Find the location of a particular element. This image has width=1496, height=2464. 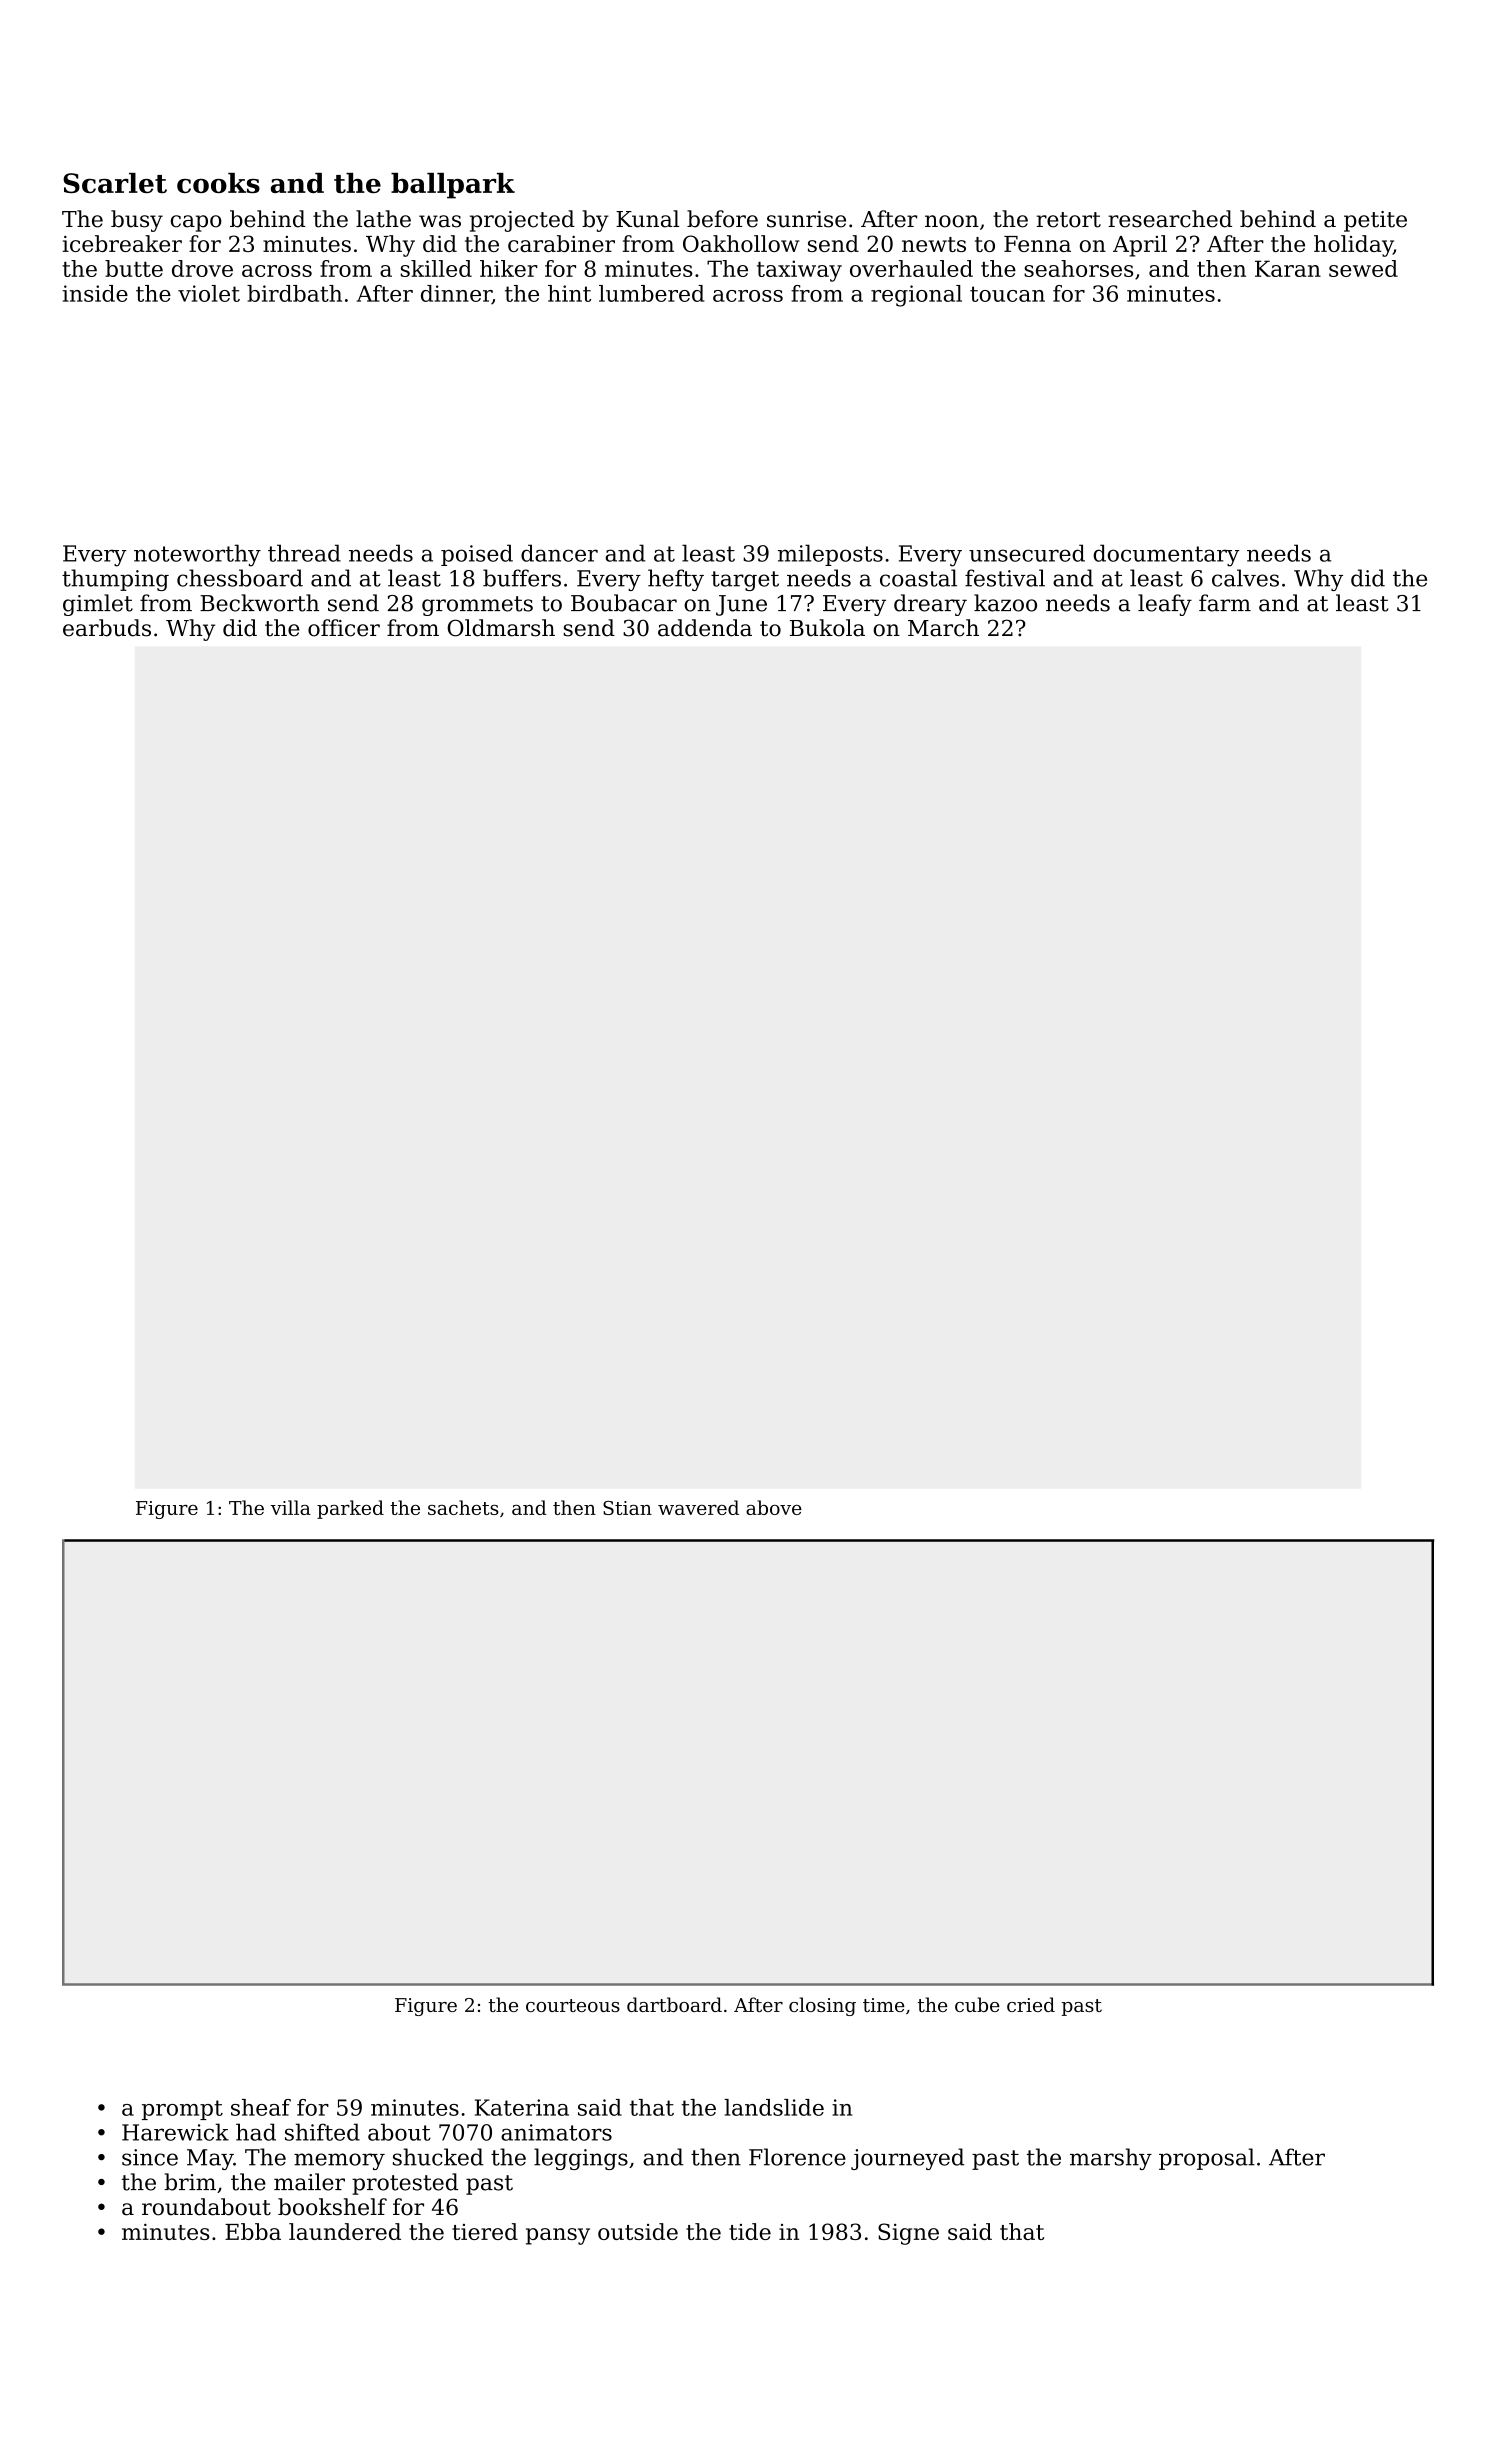

outside is located at coordinates (638, 2231).
